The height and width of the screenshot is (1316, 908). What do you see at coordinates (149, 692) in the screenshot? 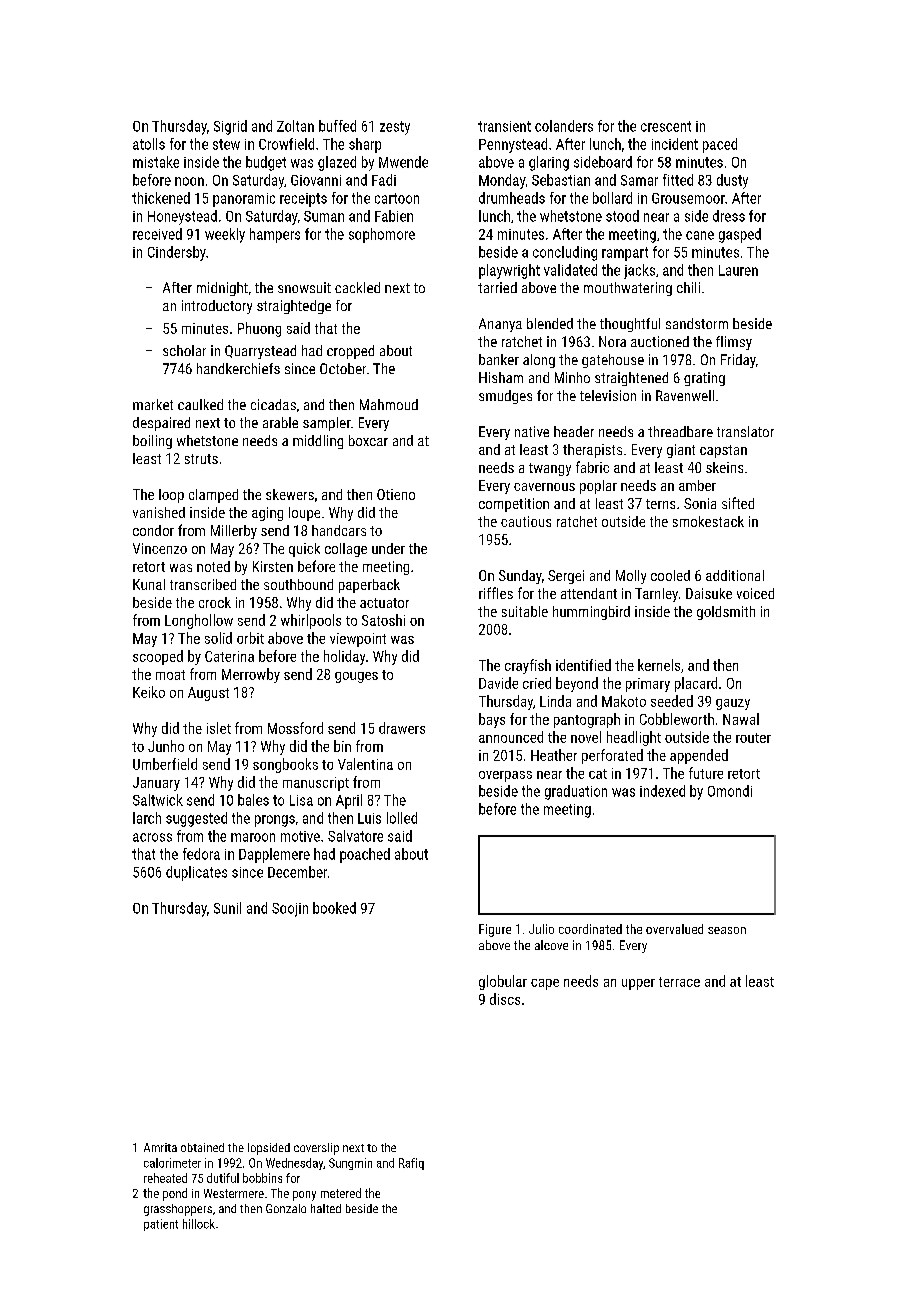
I see `Keiko` at bounding box center [149, 692].
